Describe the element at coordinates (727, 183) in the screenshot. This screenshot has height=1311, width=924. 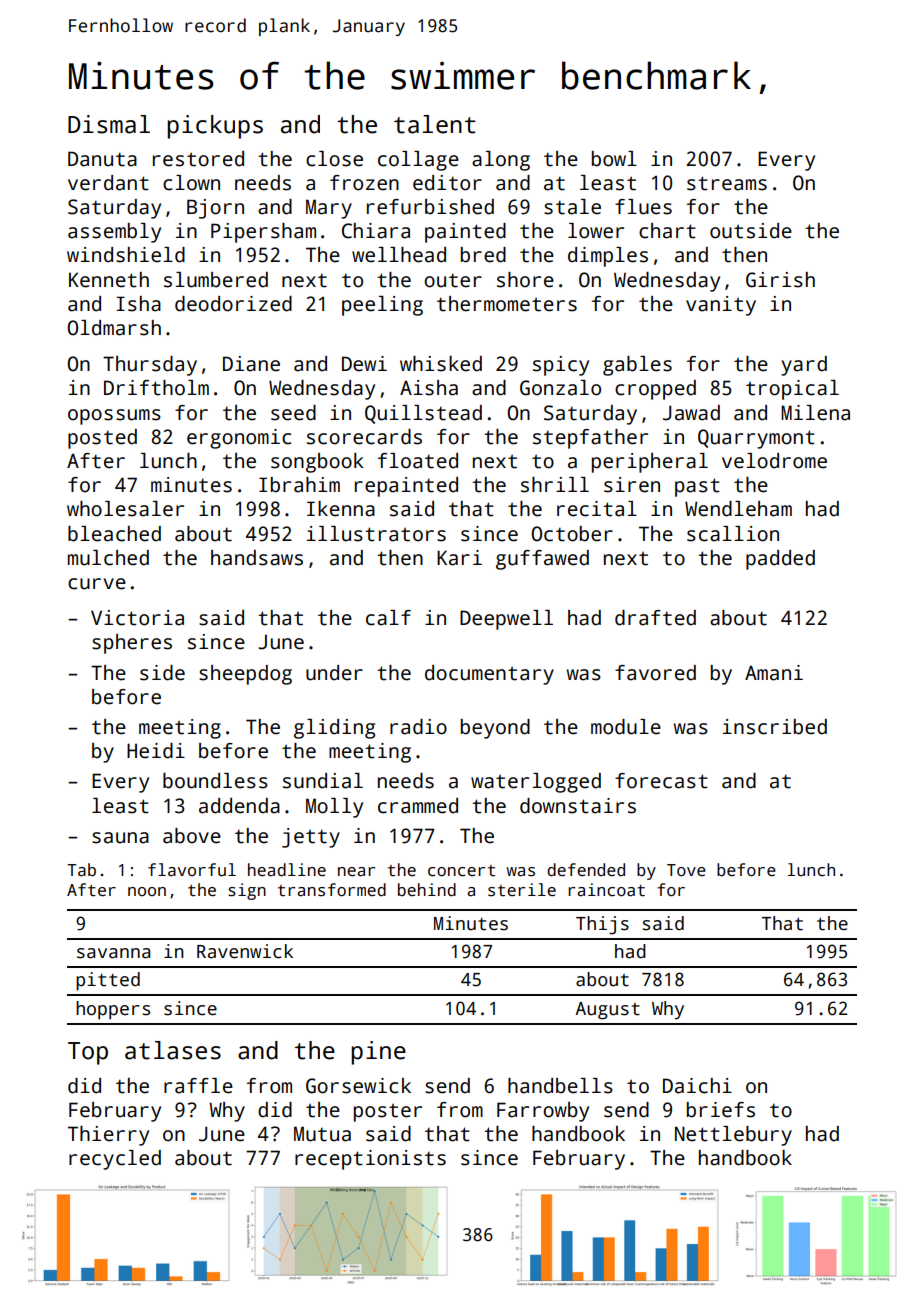
I see `streams` at that location.
